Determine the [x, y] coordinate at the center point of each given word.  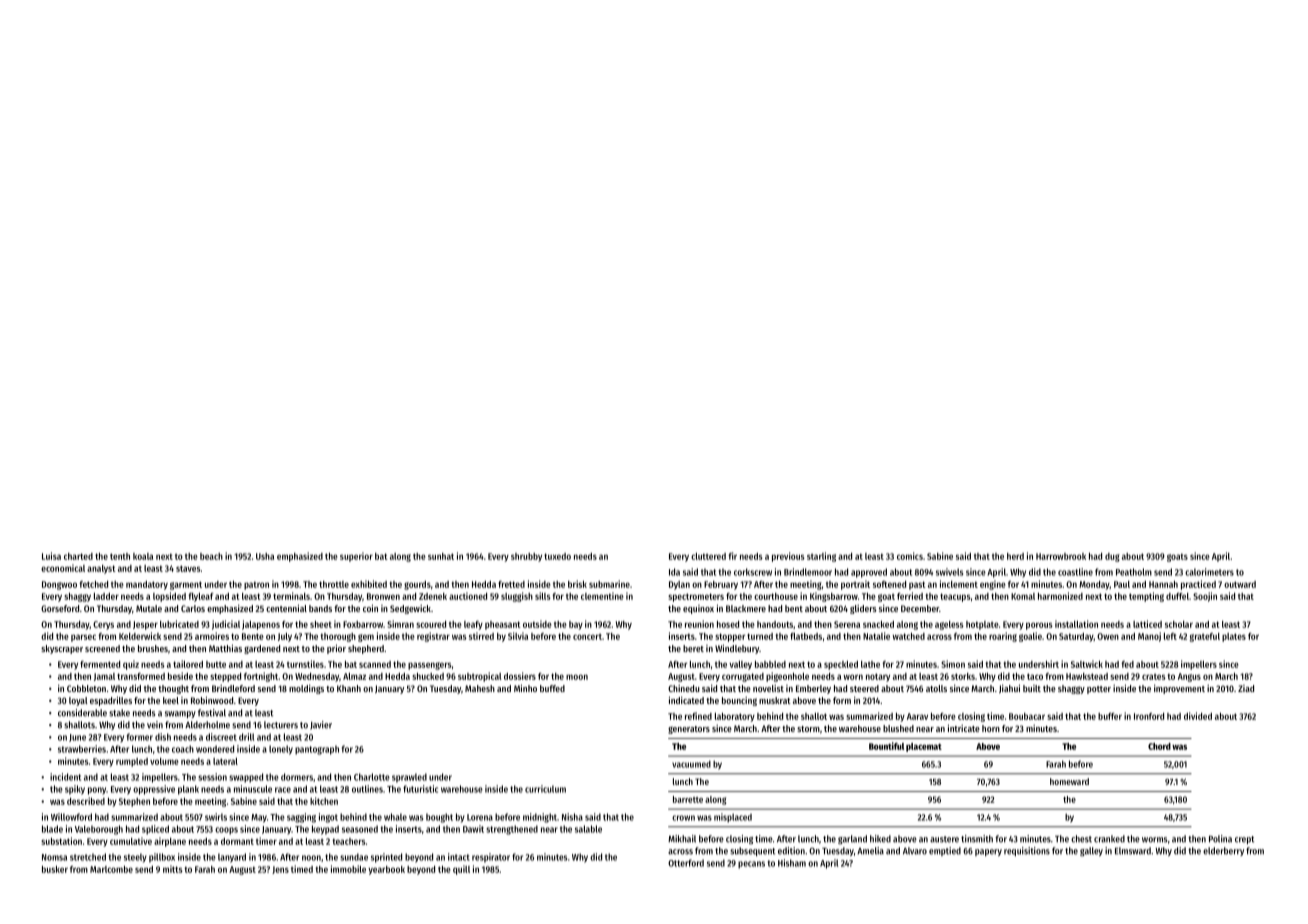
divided [1198, 716]
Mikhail [682, 839]
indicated [686, 700]
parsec [83, 638]
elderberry [1223, 851]
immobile [348, 869]
